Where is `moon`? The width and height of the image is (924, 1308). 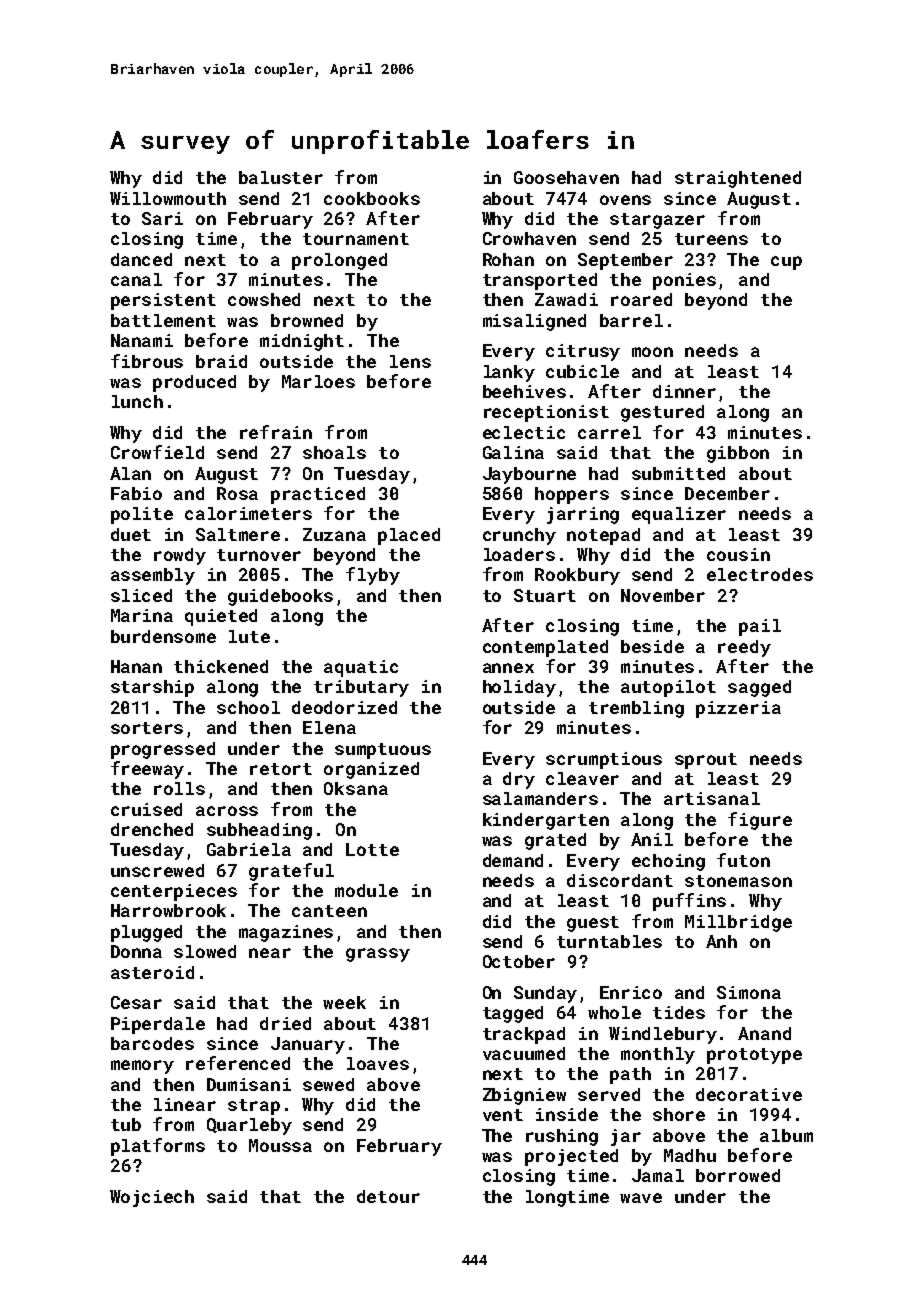 moon is located at coordinates (652, 352).
